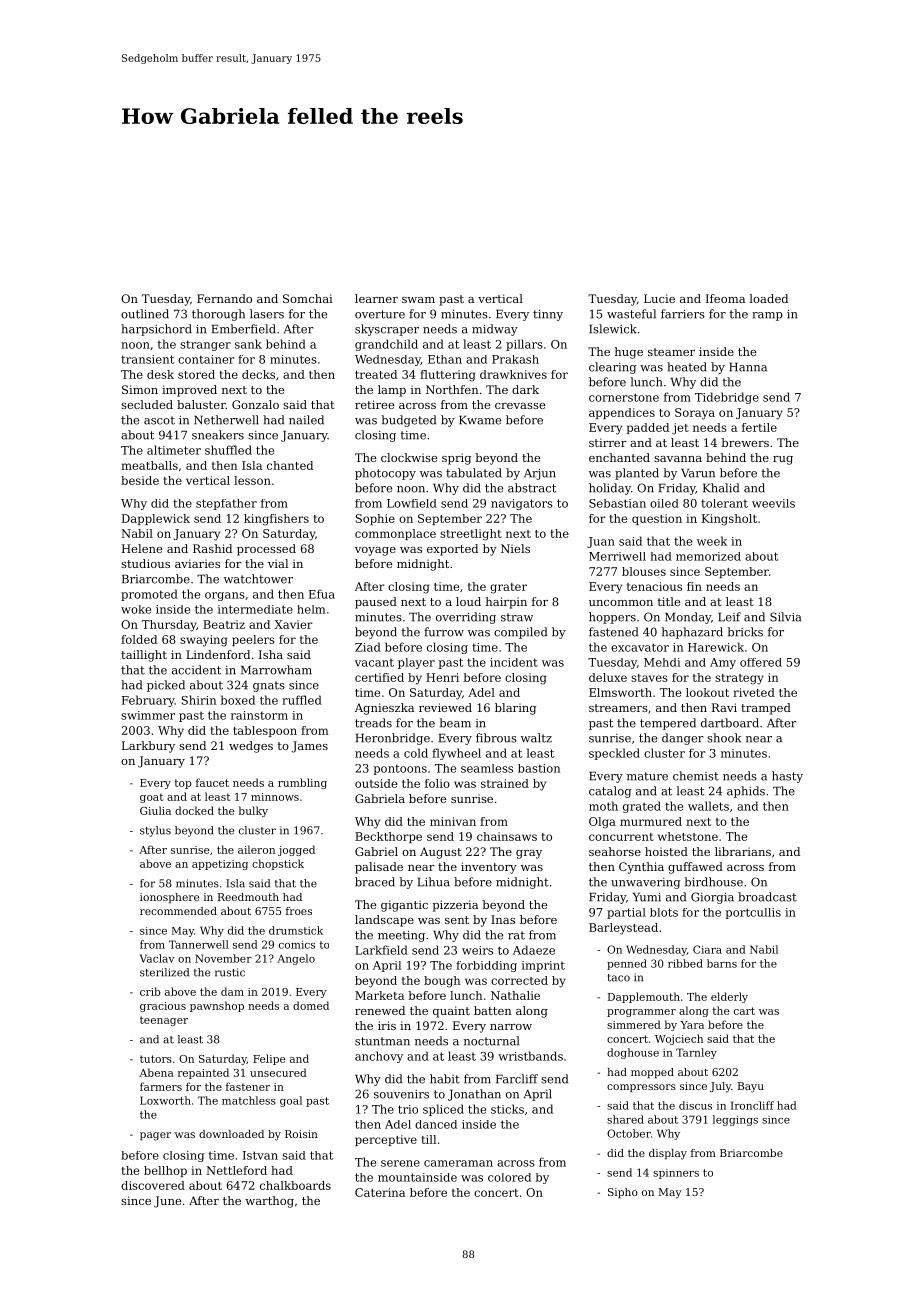  I want to click on flywheel, so click(456, 754).
